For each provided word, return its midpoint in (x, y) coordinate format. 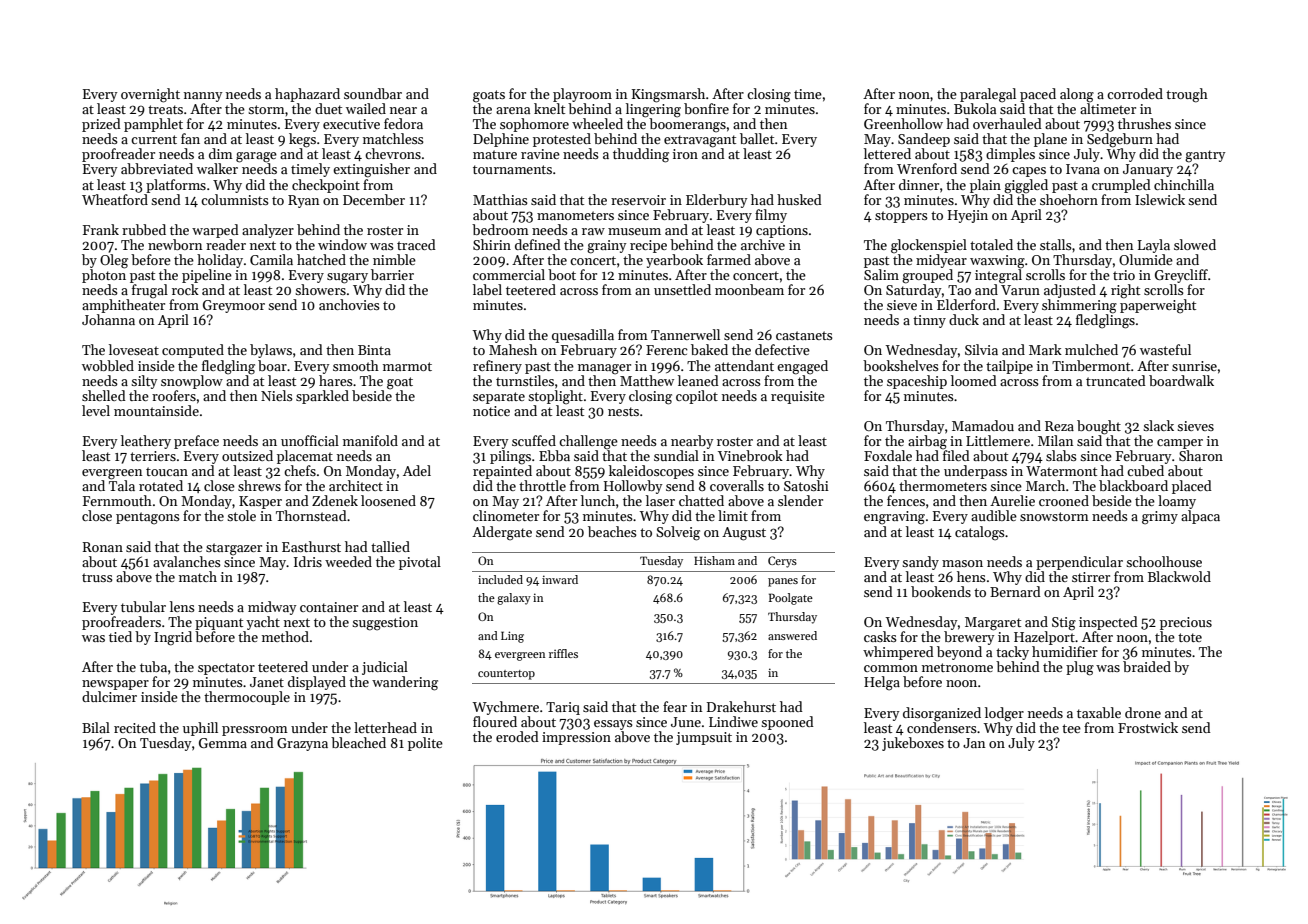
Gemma (223, 743)
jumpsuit (704, 738)
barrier (392, 274)
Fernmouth (117, 500)
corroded (1135, 93)
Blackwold (1179, 576)
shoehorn (1069, 199)
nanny (203, 97)
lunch (598, 500)
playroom (582, 95)
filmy (771, 216)
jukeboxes (913, 744)
